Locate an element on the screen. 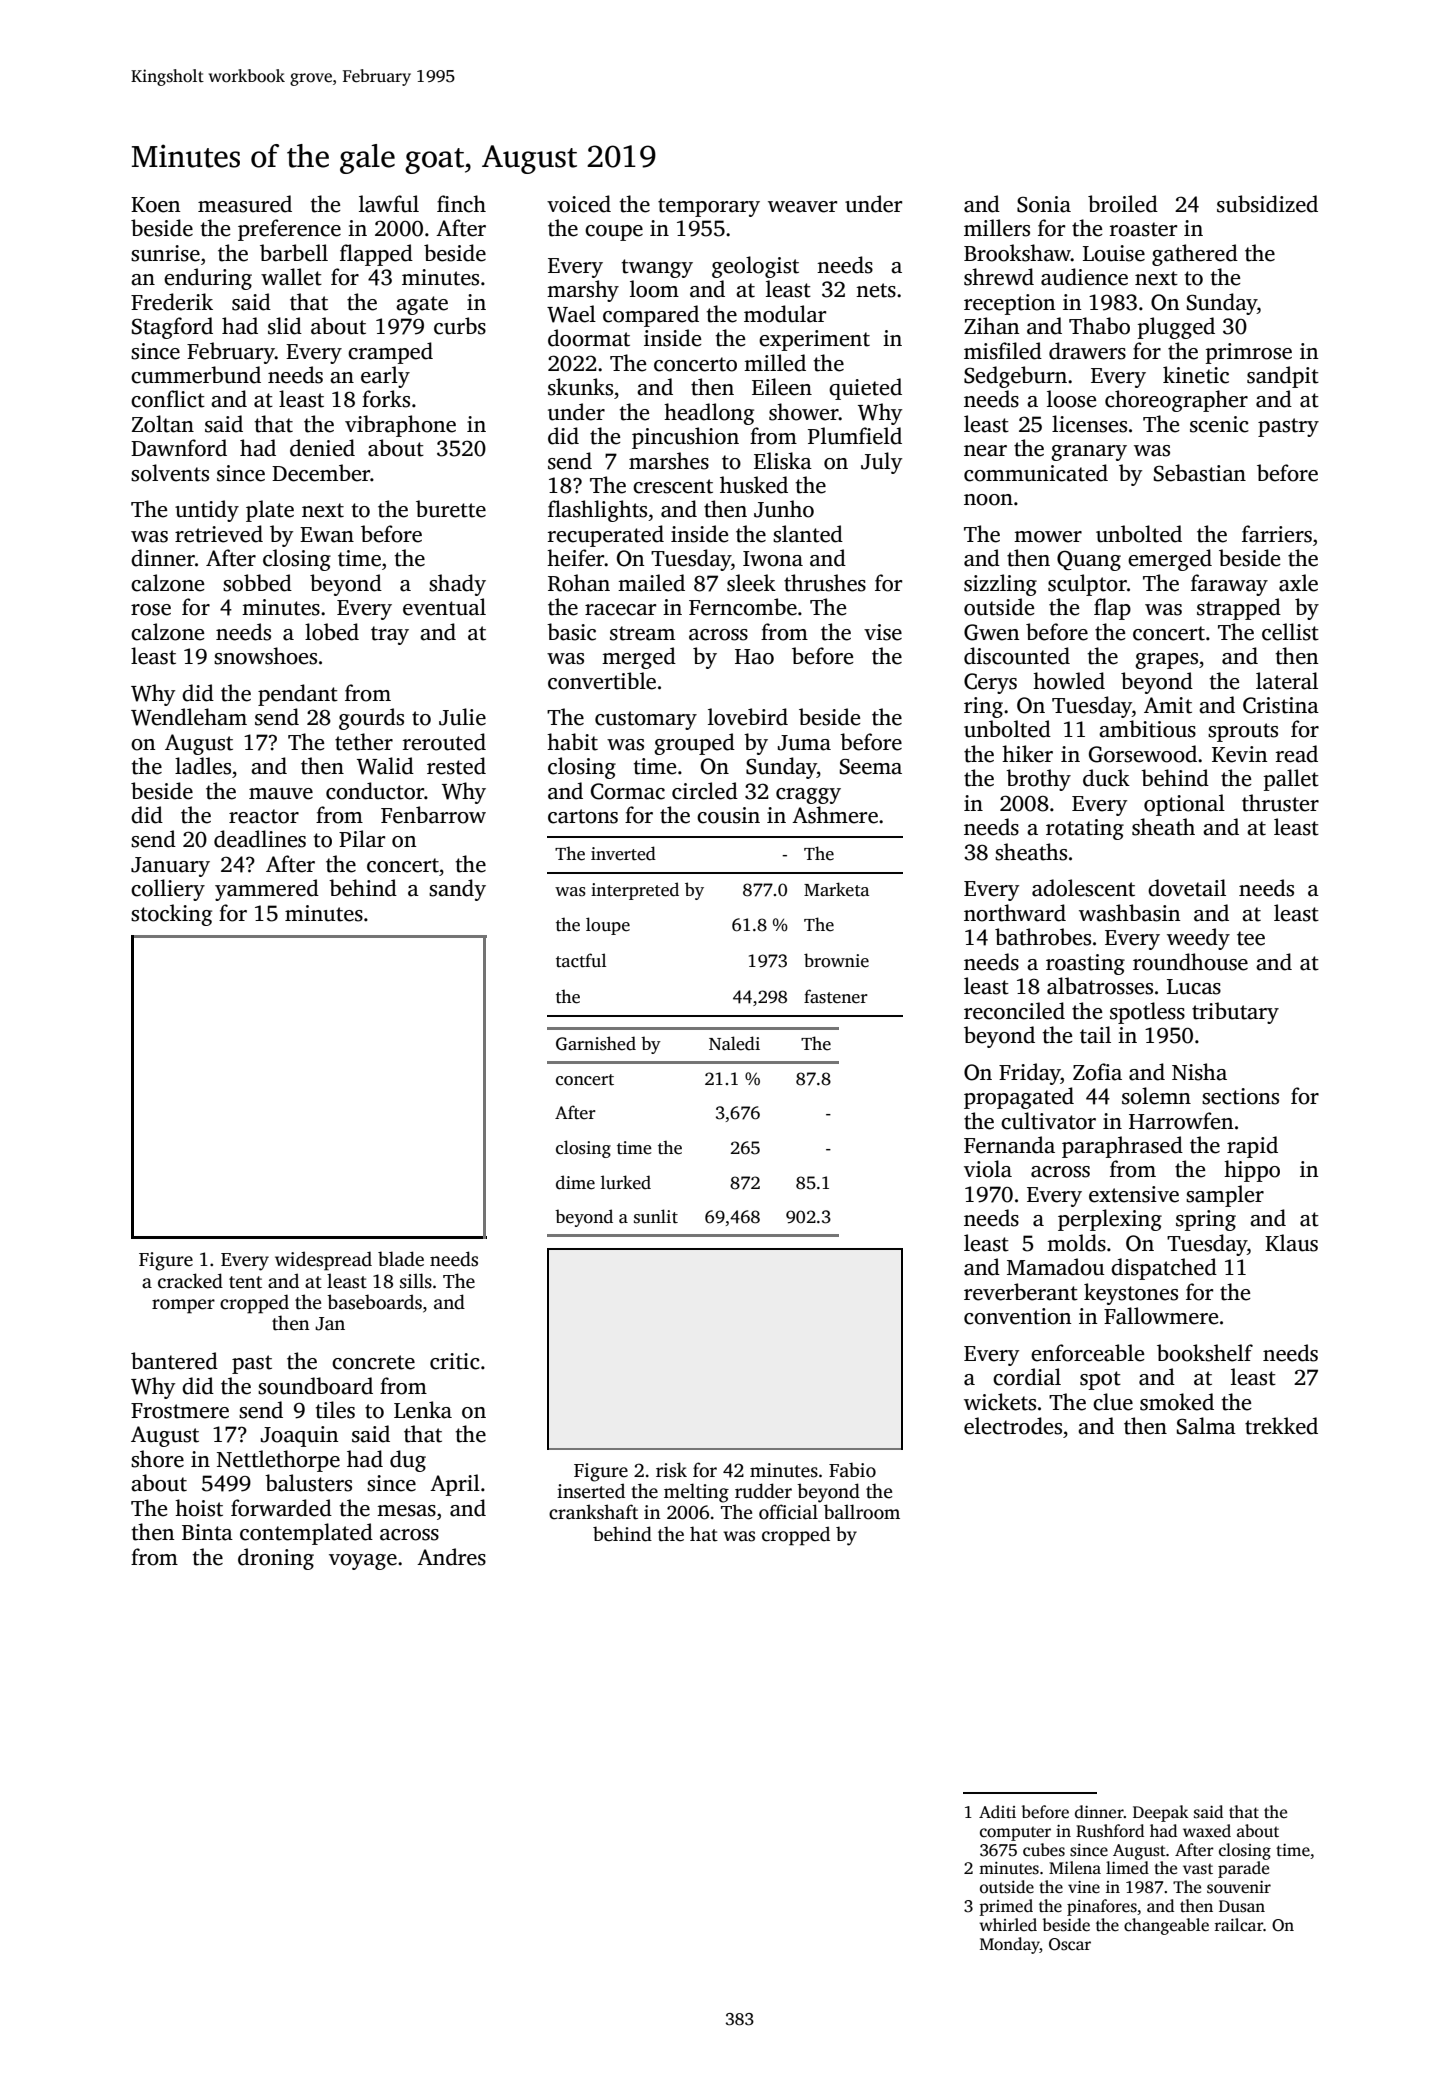  Garnished is located at coordinates (596, 1043).
